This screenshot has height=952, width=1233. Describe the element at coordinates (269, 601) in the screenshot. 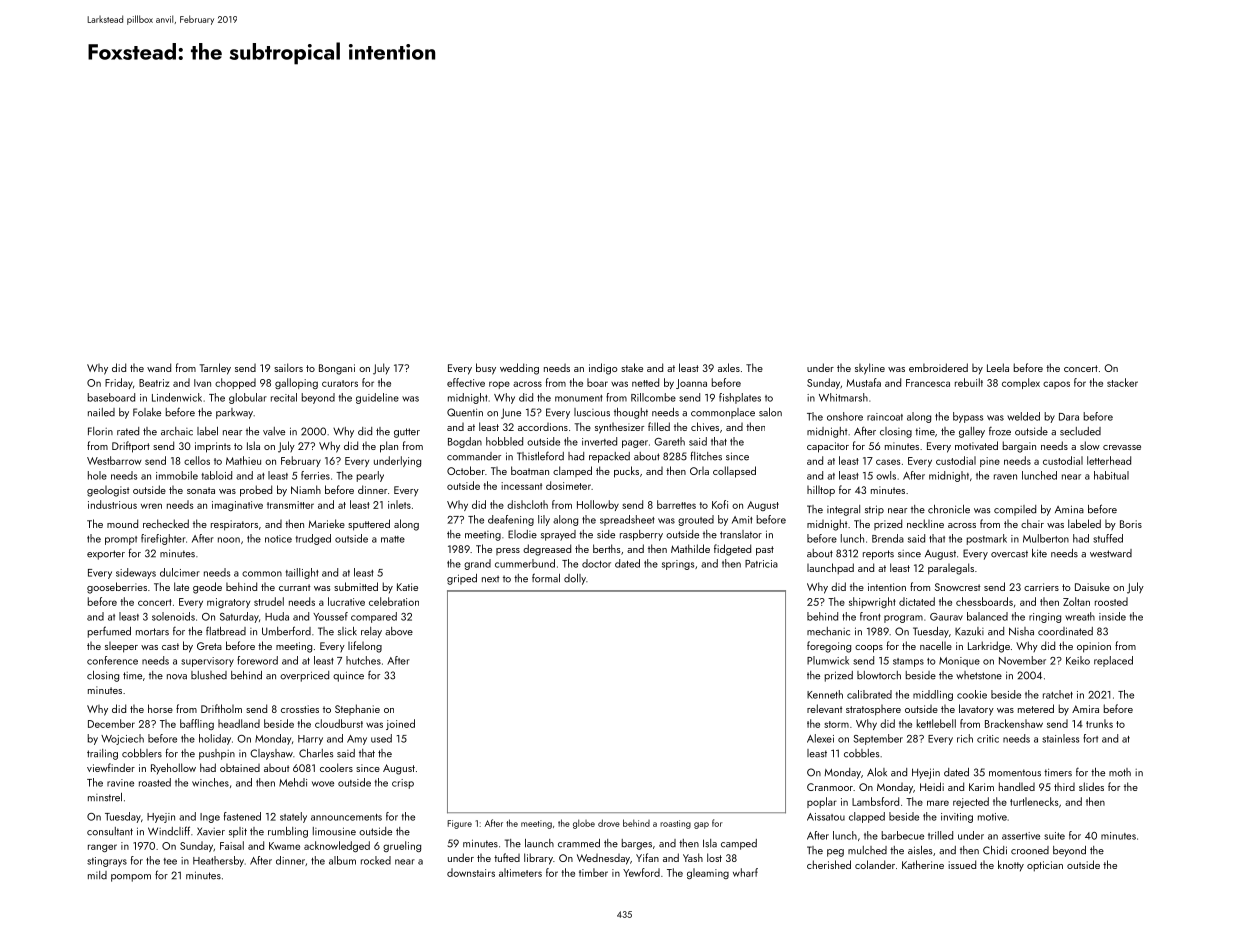

I see `strudel` at that location.
